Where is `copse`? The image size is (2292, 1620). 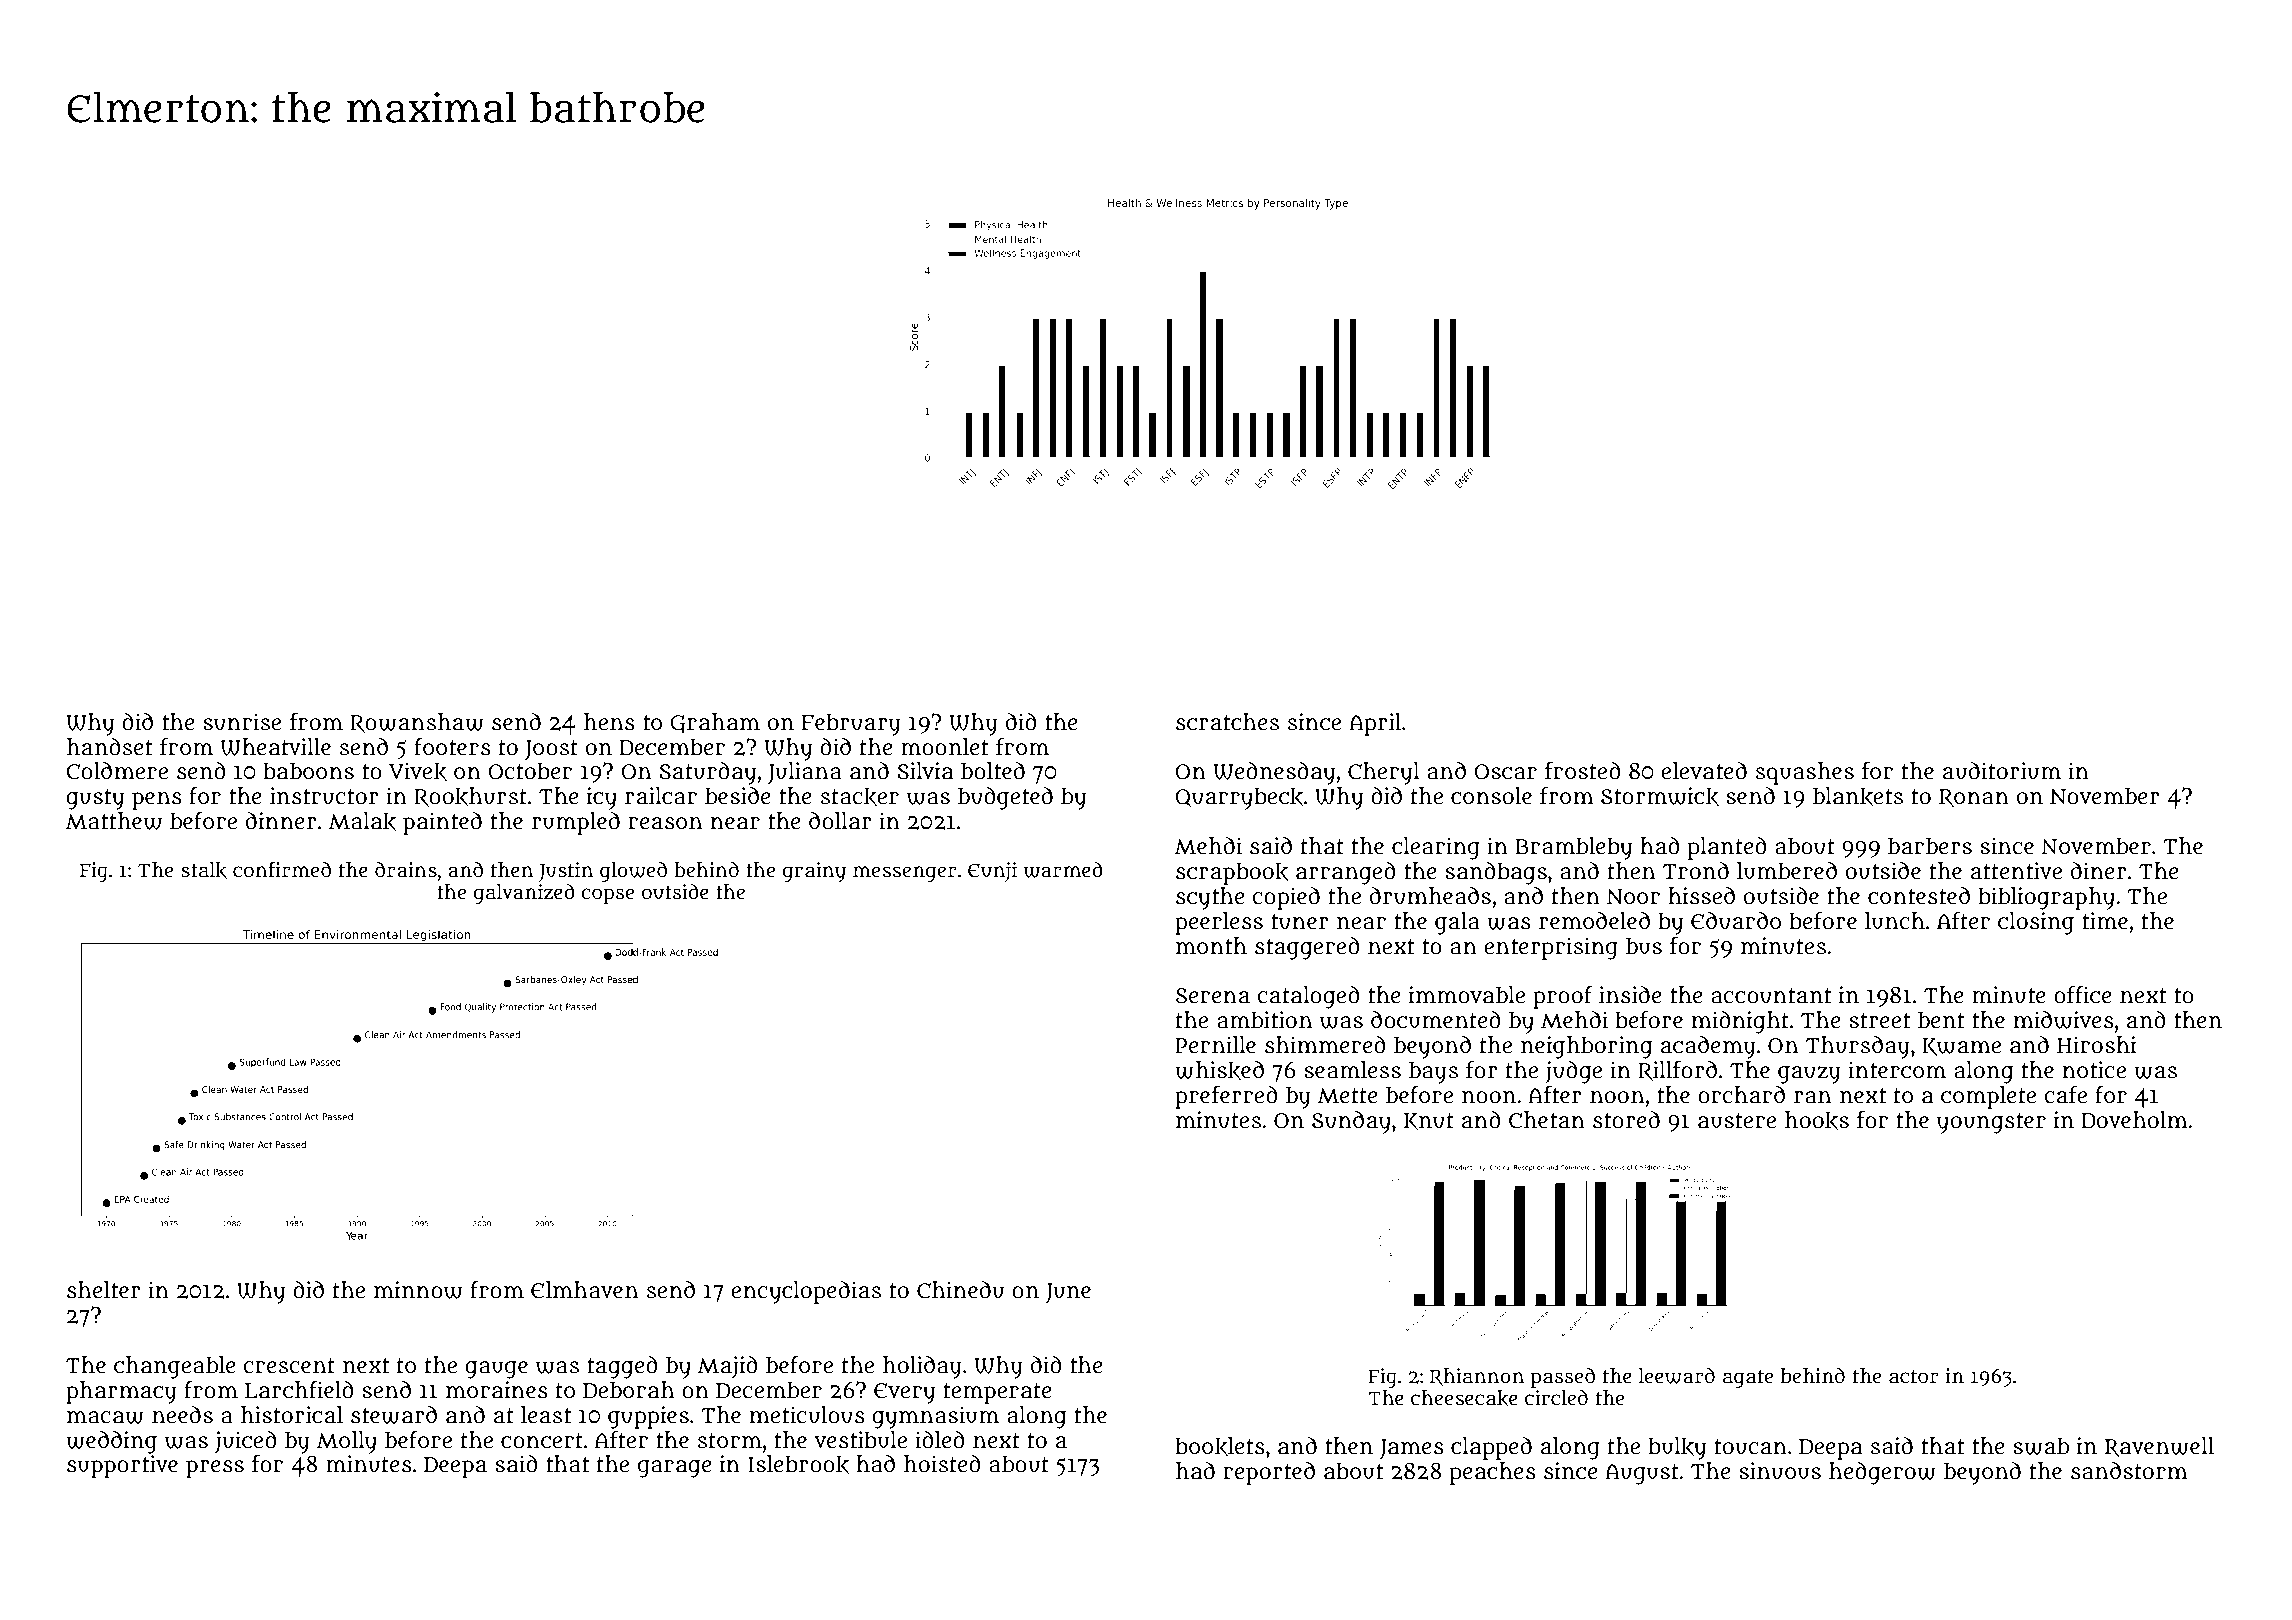 copse is located at coordinates (607, 896).
